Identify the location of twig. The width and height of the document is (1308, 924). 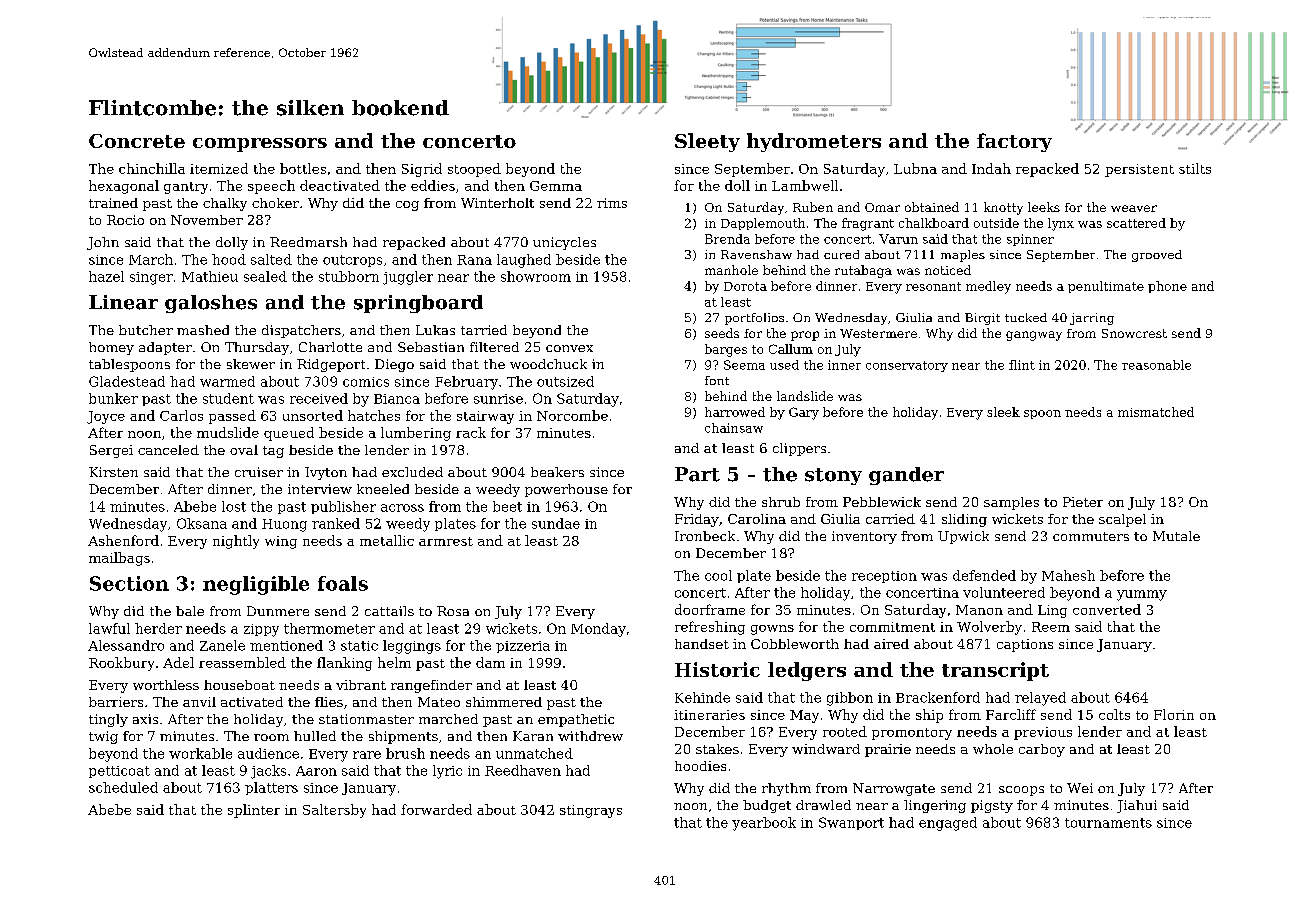
(103, 737).
